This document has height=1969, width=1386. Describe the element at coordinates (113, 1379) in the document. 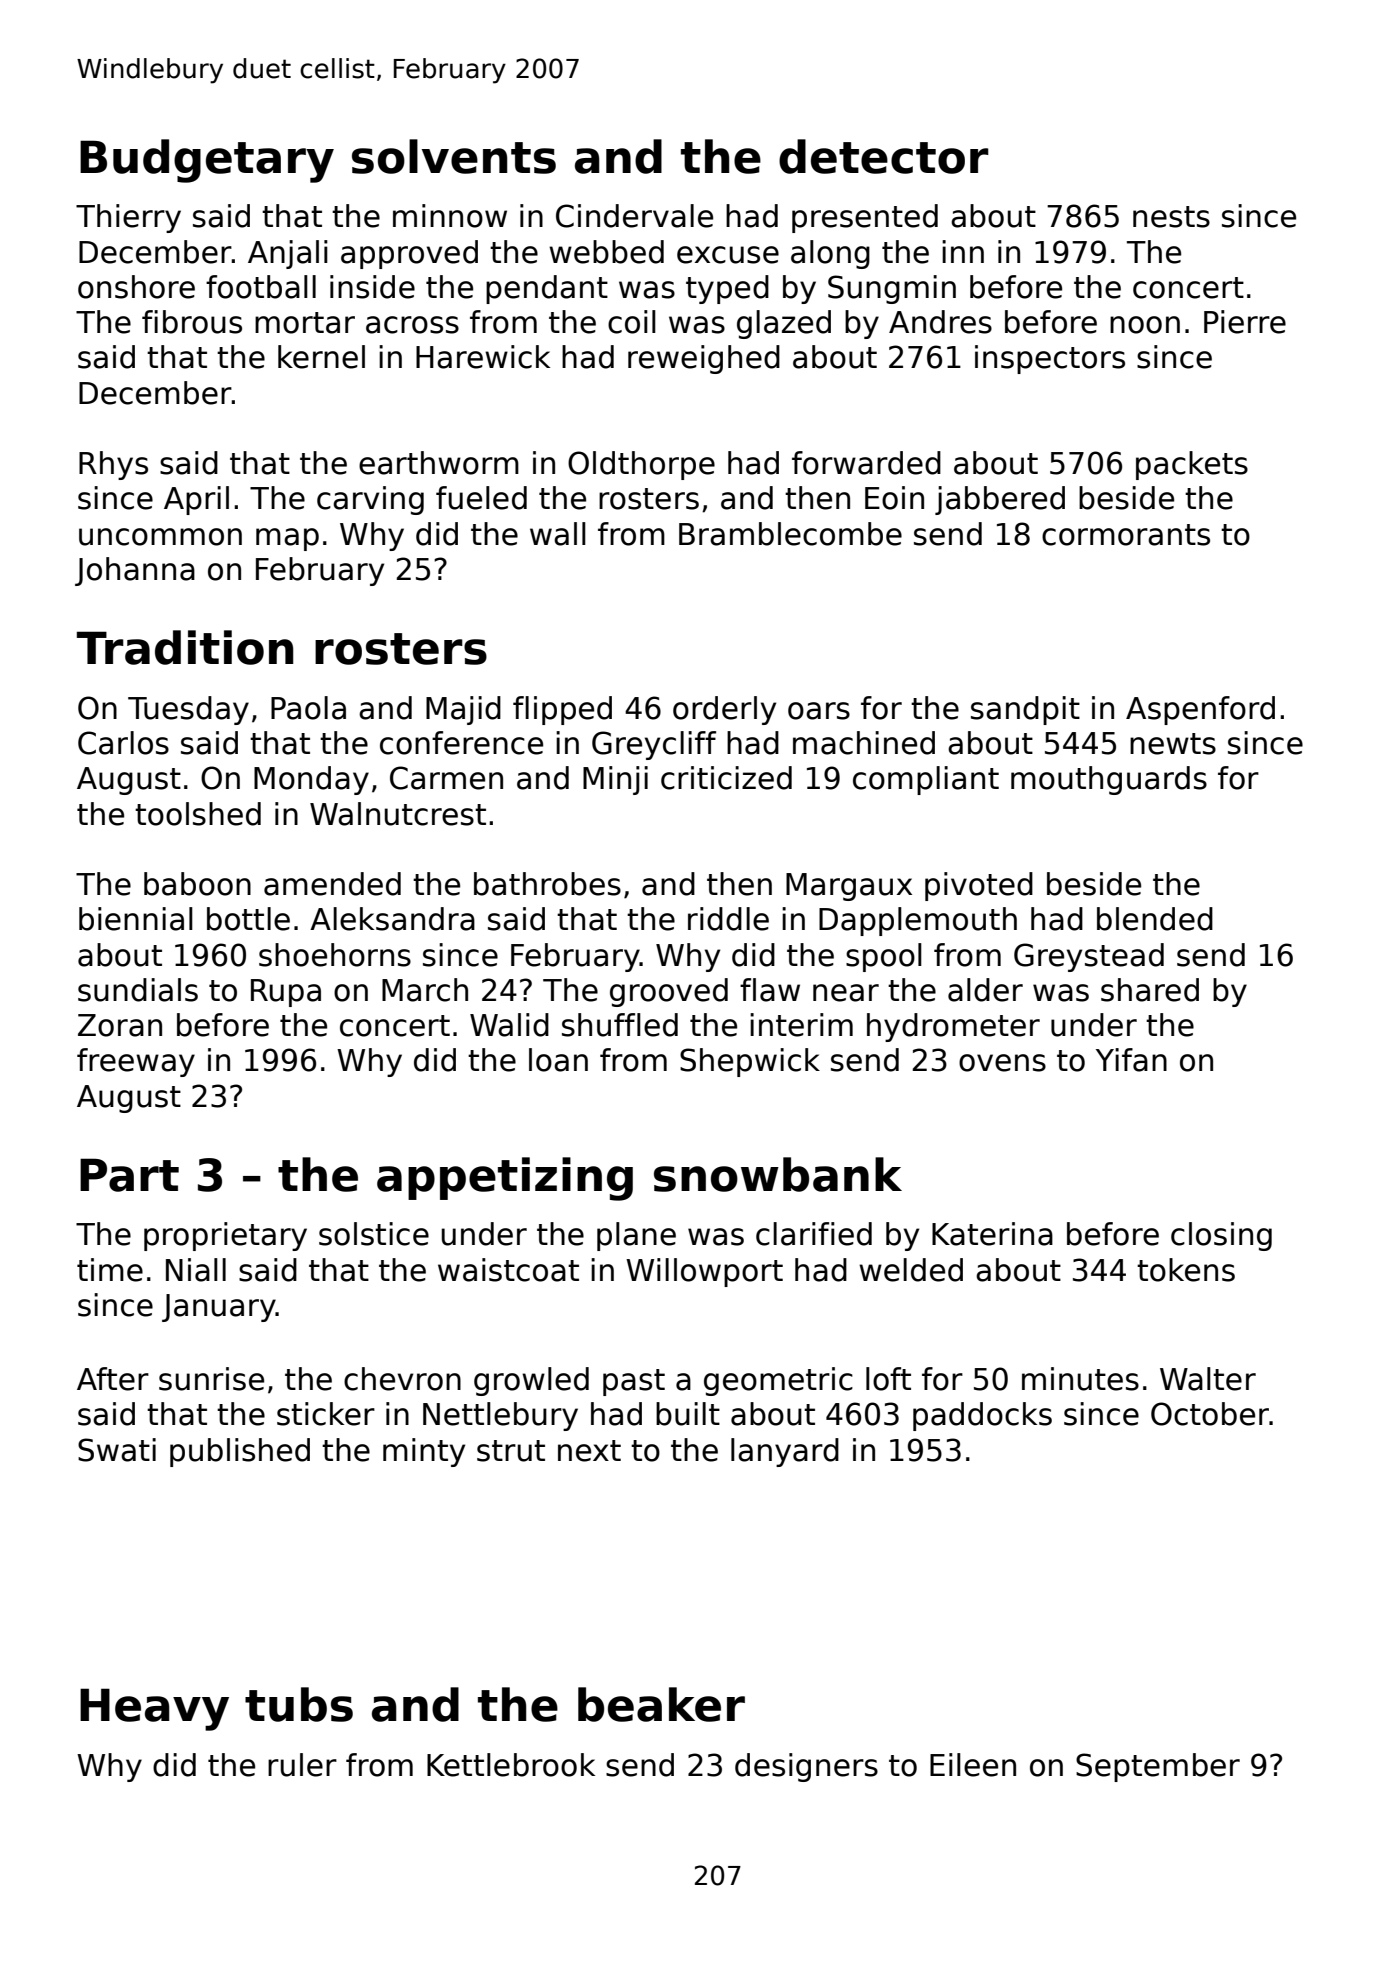

I see `After` at that location.
